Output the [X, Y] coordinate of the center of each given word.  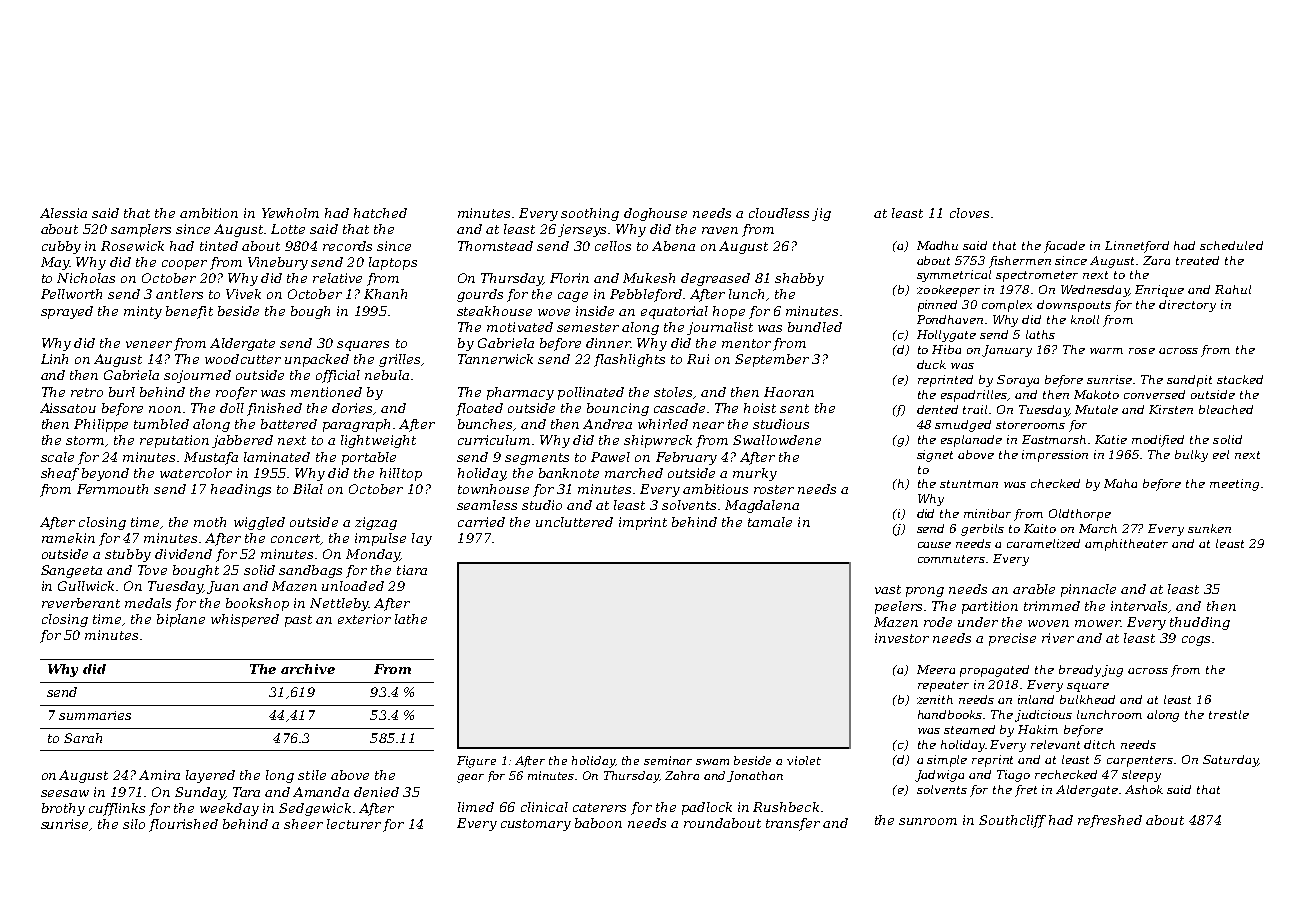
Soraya [1018, 381]
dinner [608, 343]
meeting [1234, 485]
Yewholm [290, 213]
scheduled [1231, 245]
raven [720, 230]
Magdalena [762, 506]
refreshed [1110, 821]
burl [122, 392]
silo [134, 824]
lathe [411, 619]
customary [536, 825]
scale [57, 457]
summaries [95, 715]
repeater [943, 686]
